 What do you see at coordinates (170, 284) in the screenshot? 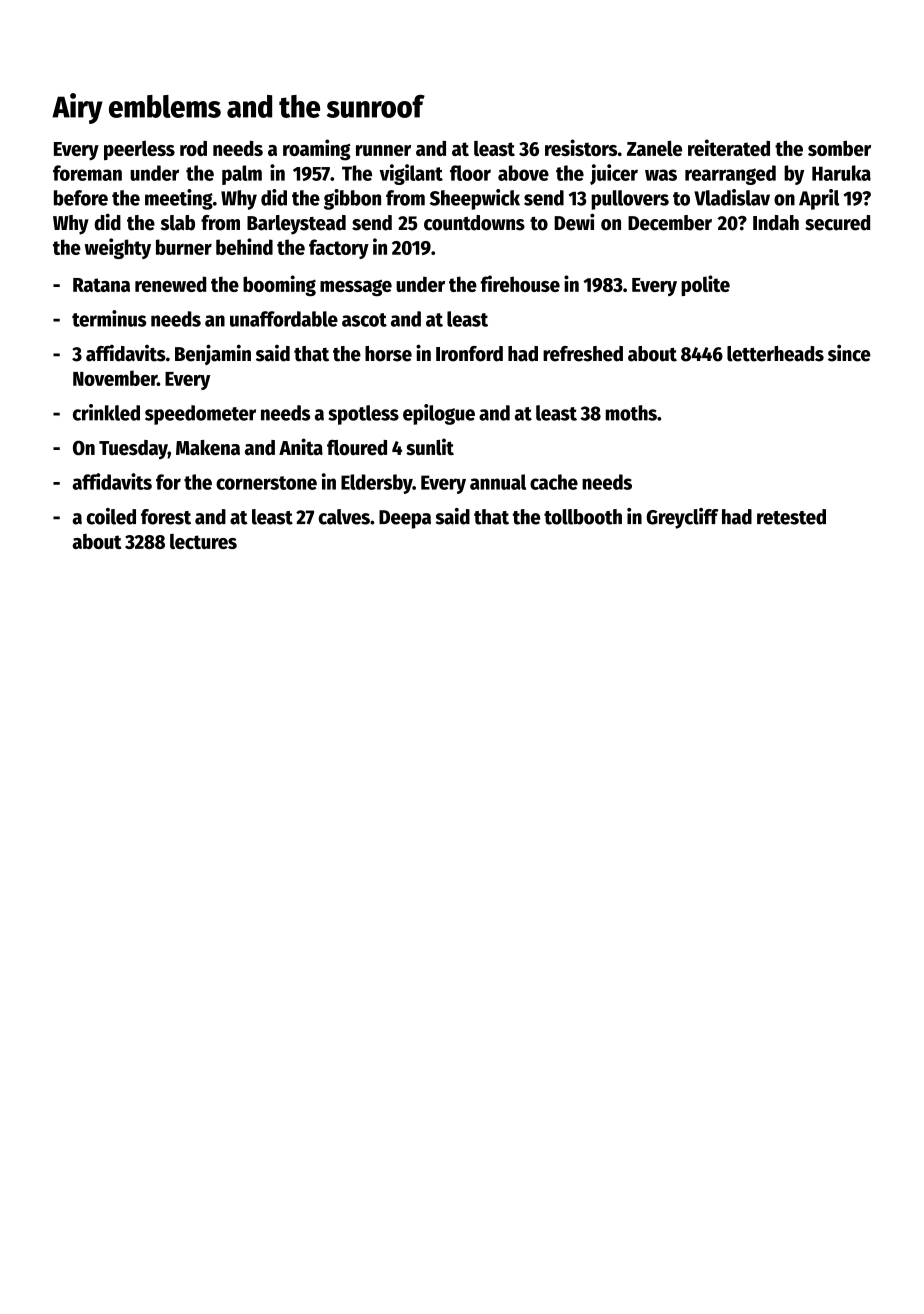
I see `renewed` at bounding box center [170, 284].
